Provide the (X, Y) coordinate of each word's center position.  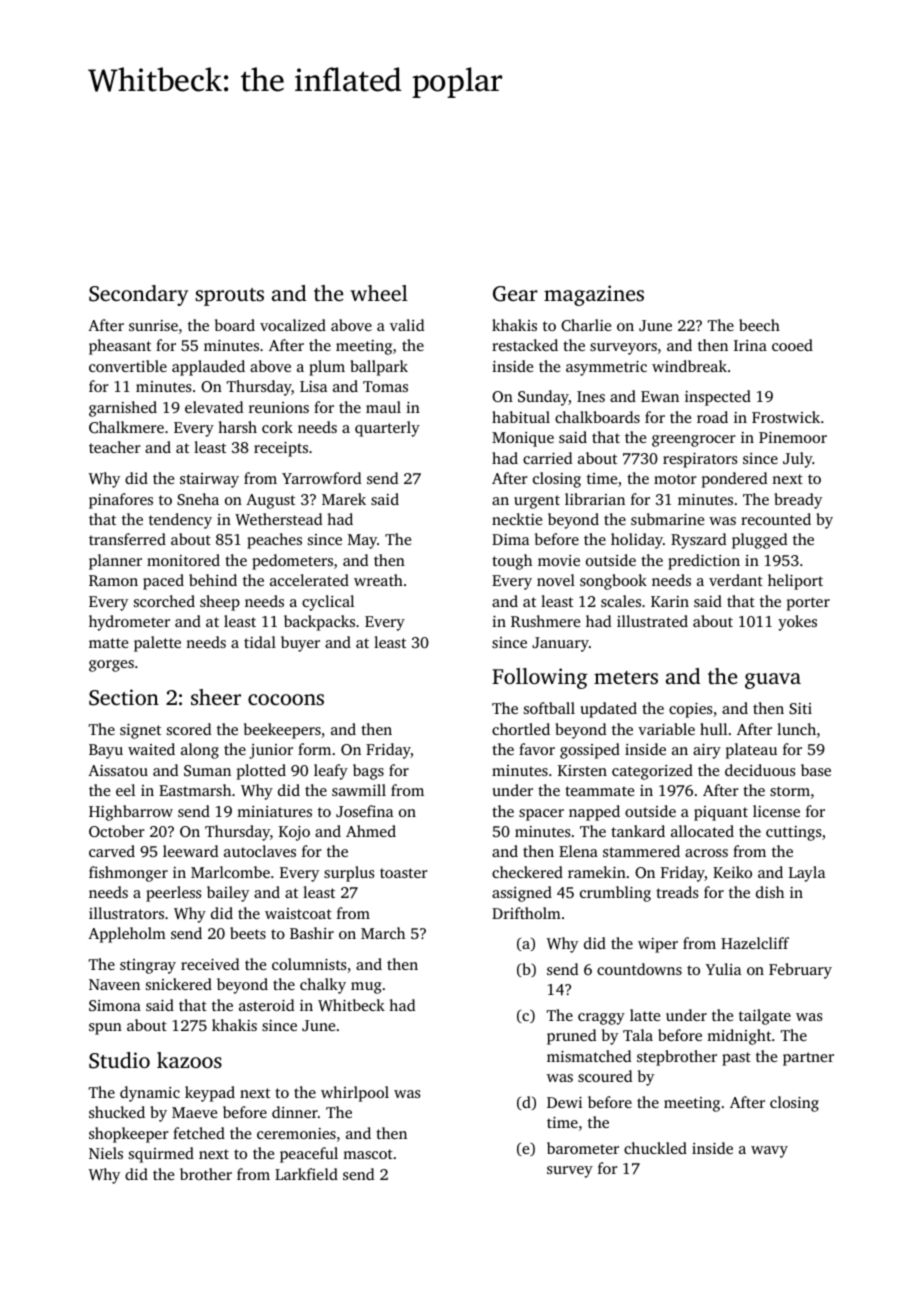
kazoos (189, 1060)
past (736, 1059)
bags (368, 772)
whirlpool (355, 1094)
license (776, 811)
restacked (525, 345)
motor (675, 479)
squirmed (161, 1155)
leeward (190, 851)
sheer (216, 697)
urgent (537, 502)
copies (691, 710)
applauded (208, 368)
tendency (180, 521)
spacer (541, 815)
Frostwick (786, 417)
